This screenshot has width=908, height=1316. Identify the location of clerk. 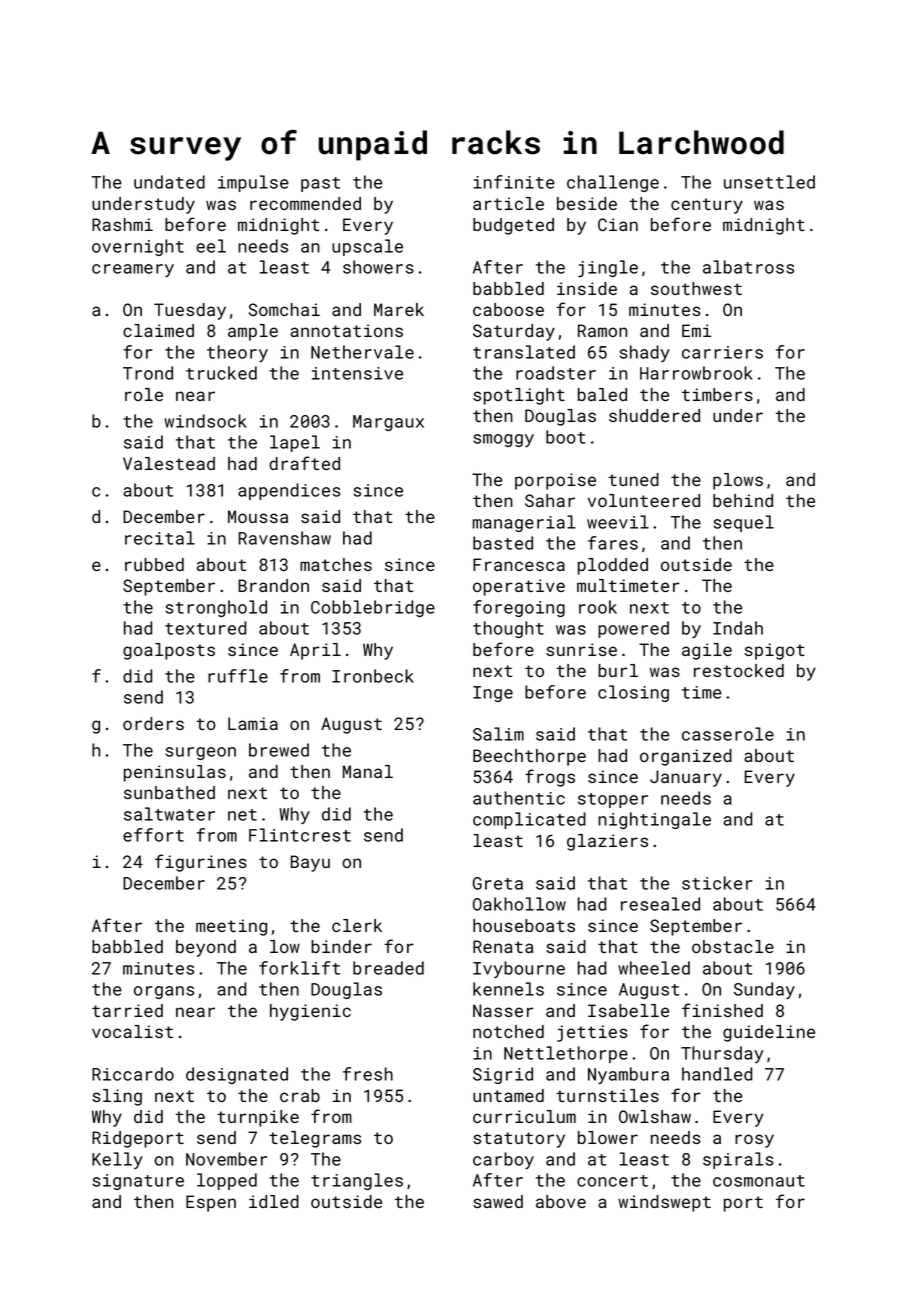
(357, 925).
